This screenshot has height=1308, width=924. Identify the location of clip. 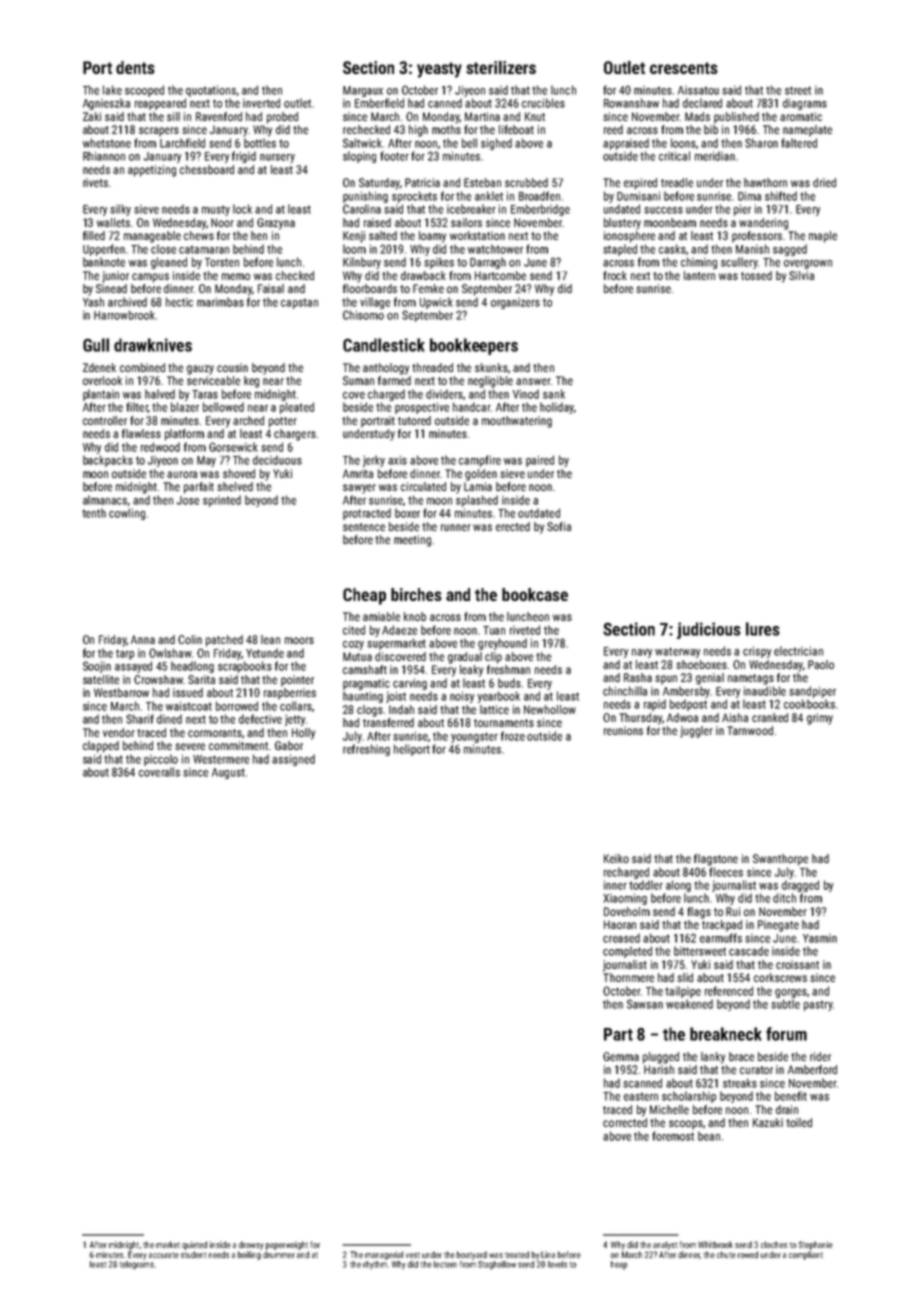
(493, 658).
